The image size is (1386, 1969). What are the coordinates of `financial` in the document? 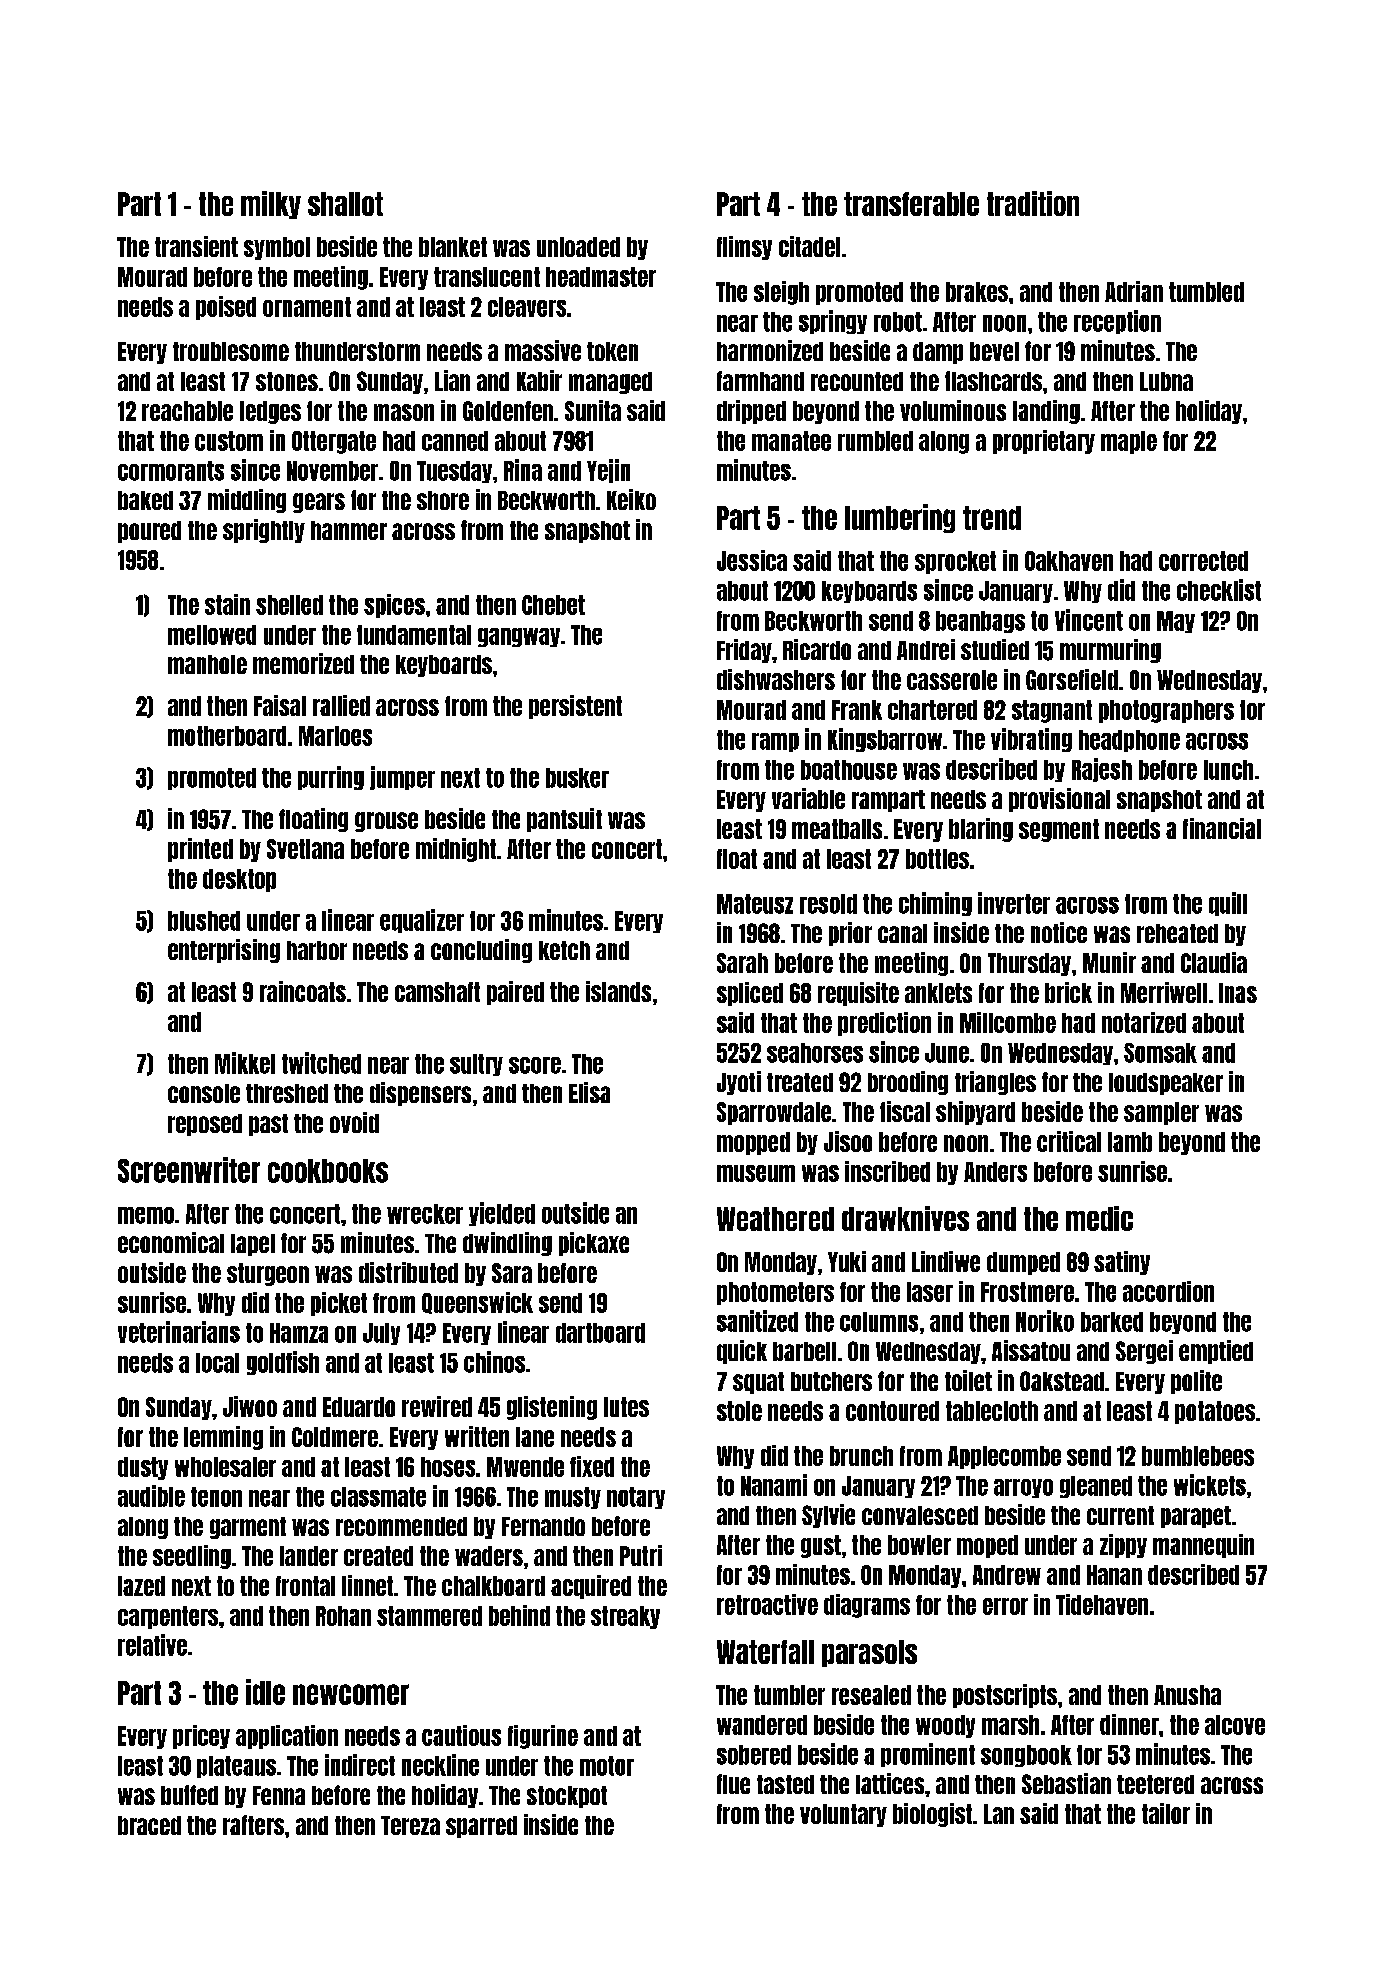 It's located at (1222, 828).
